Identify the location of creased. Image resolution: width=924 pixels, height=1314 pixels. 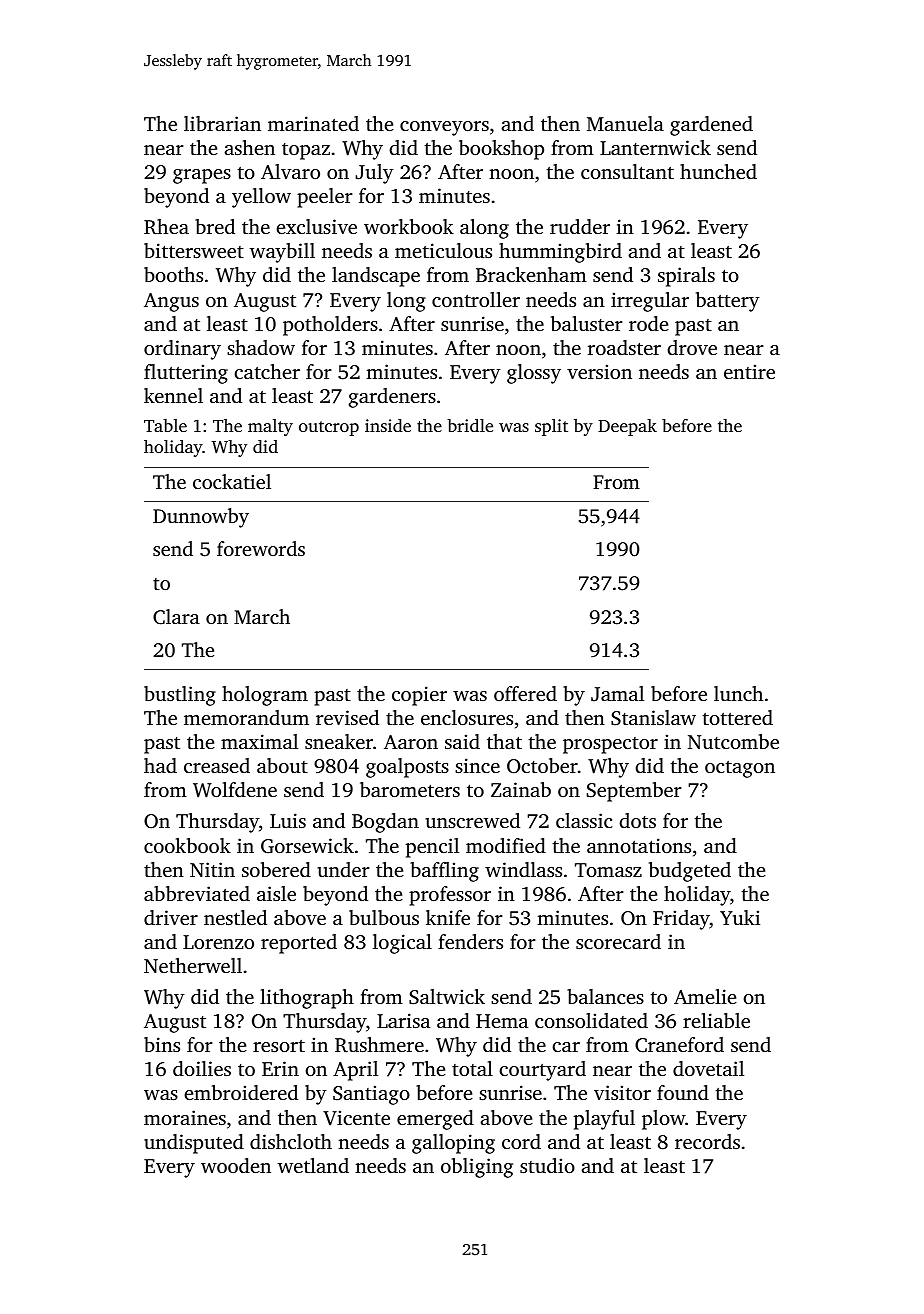
(217, 765).
